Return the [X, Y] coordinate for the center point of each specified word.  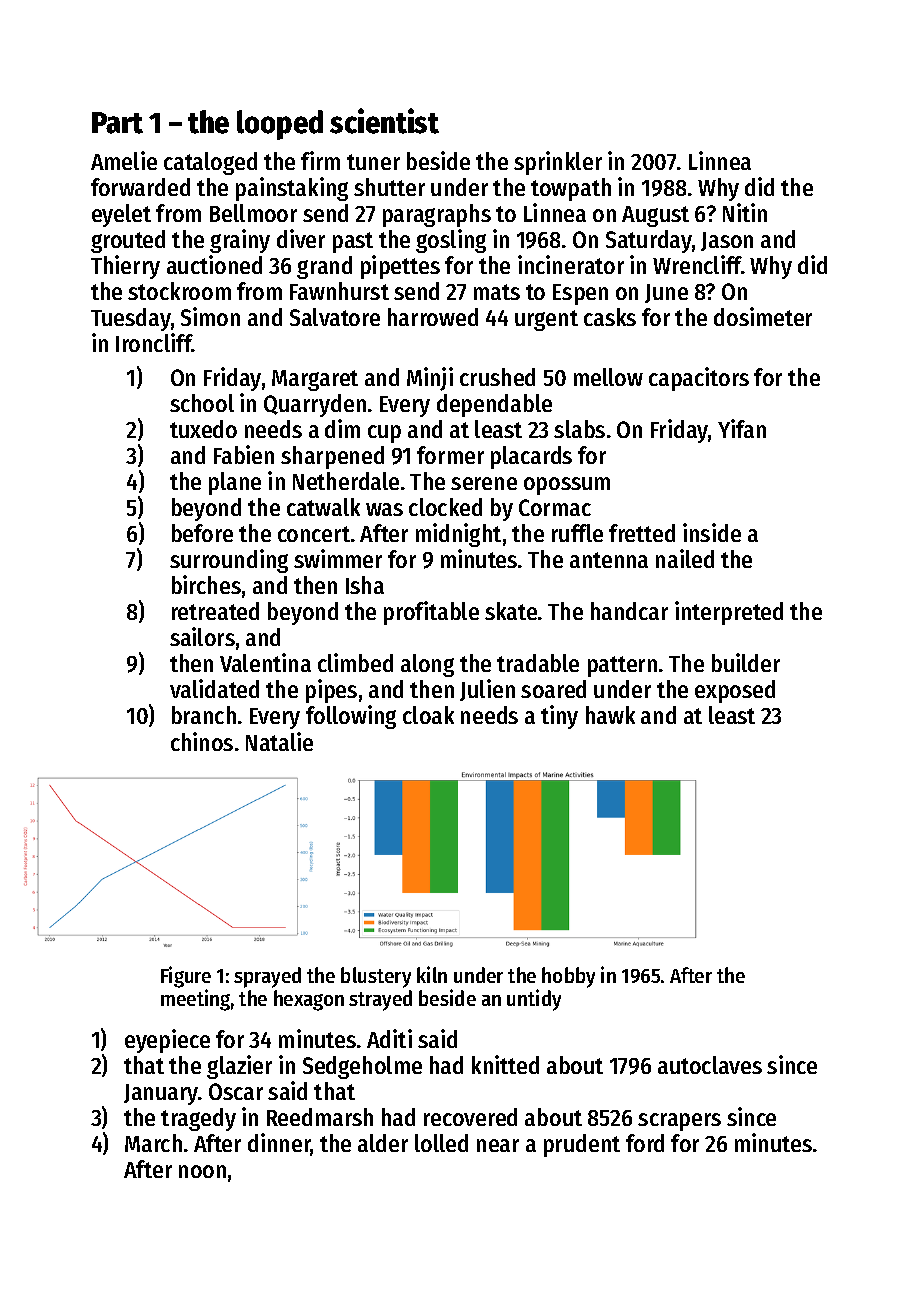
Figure [186, 977]
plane [235, 483]
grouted [128, 241]
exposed [735, 691]
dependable [494, 405]
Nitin [745, 212]
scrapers [679, 1122]
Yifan [742, 428]
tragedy [198, 1119]
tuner [373, 162]
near [498, 1145]
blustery [376, 977]
